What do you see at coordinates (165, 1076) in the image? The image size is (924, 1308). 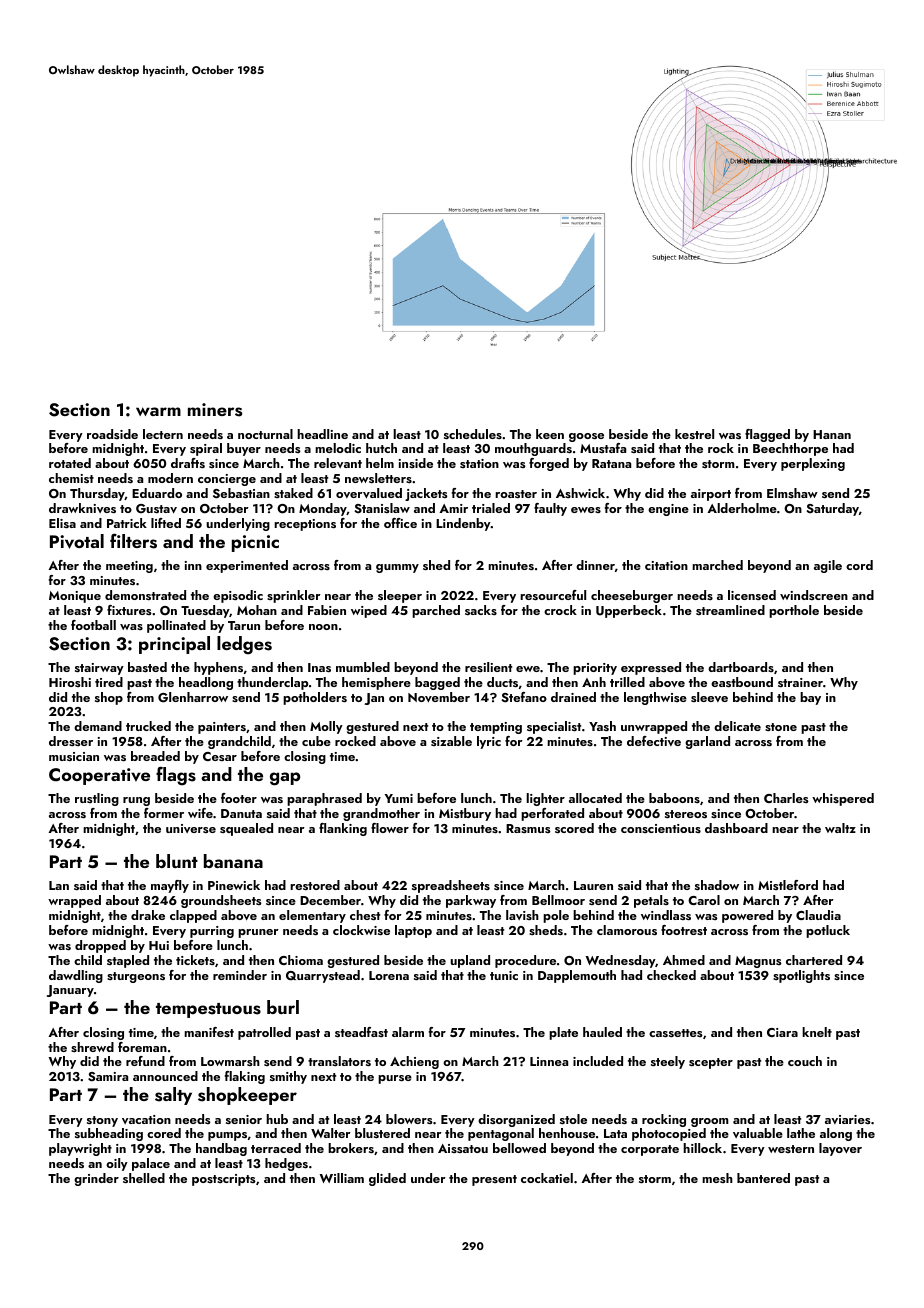 I see `announced` at bounding box center [165, 1076].
